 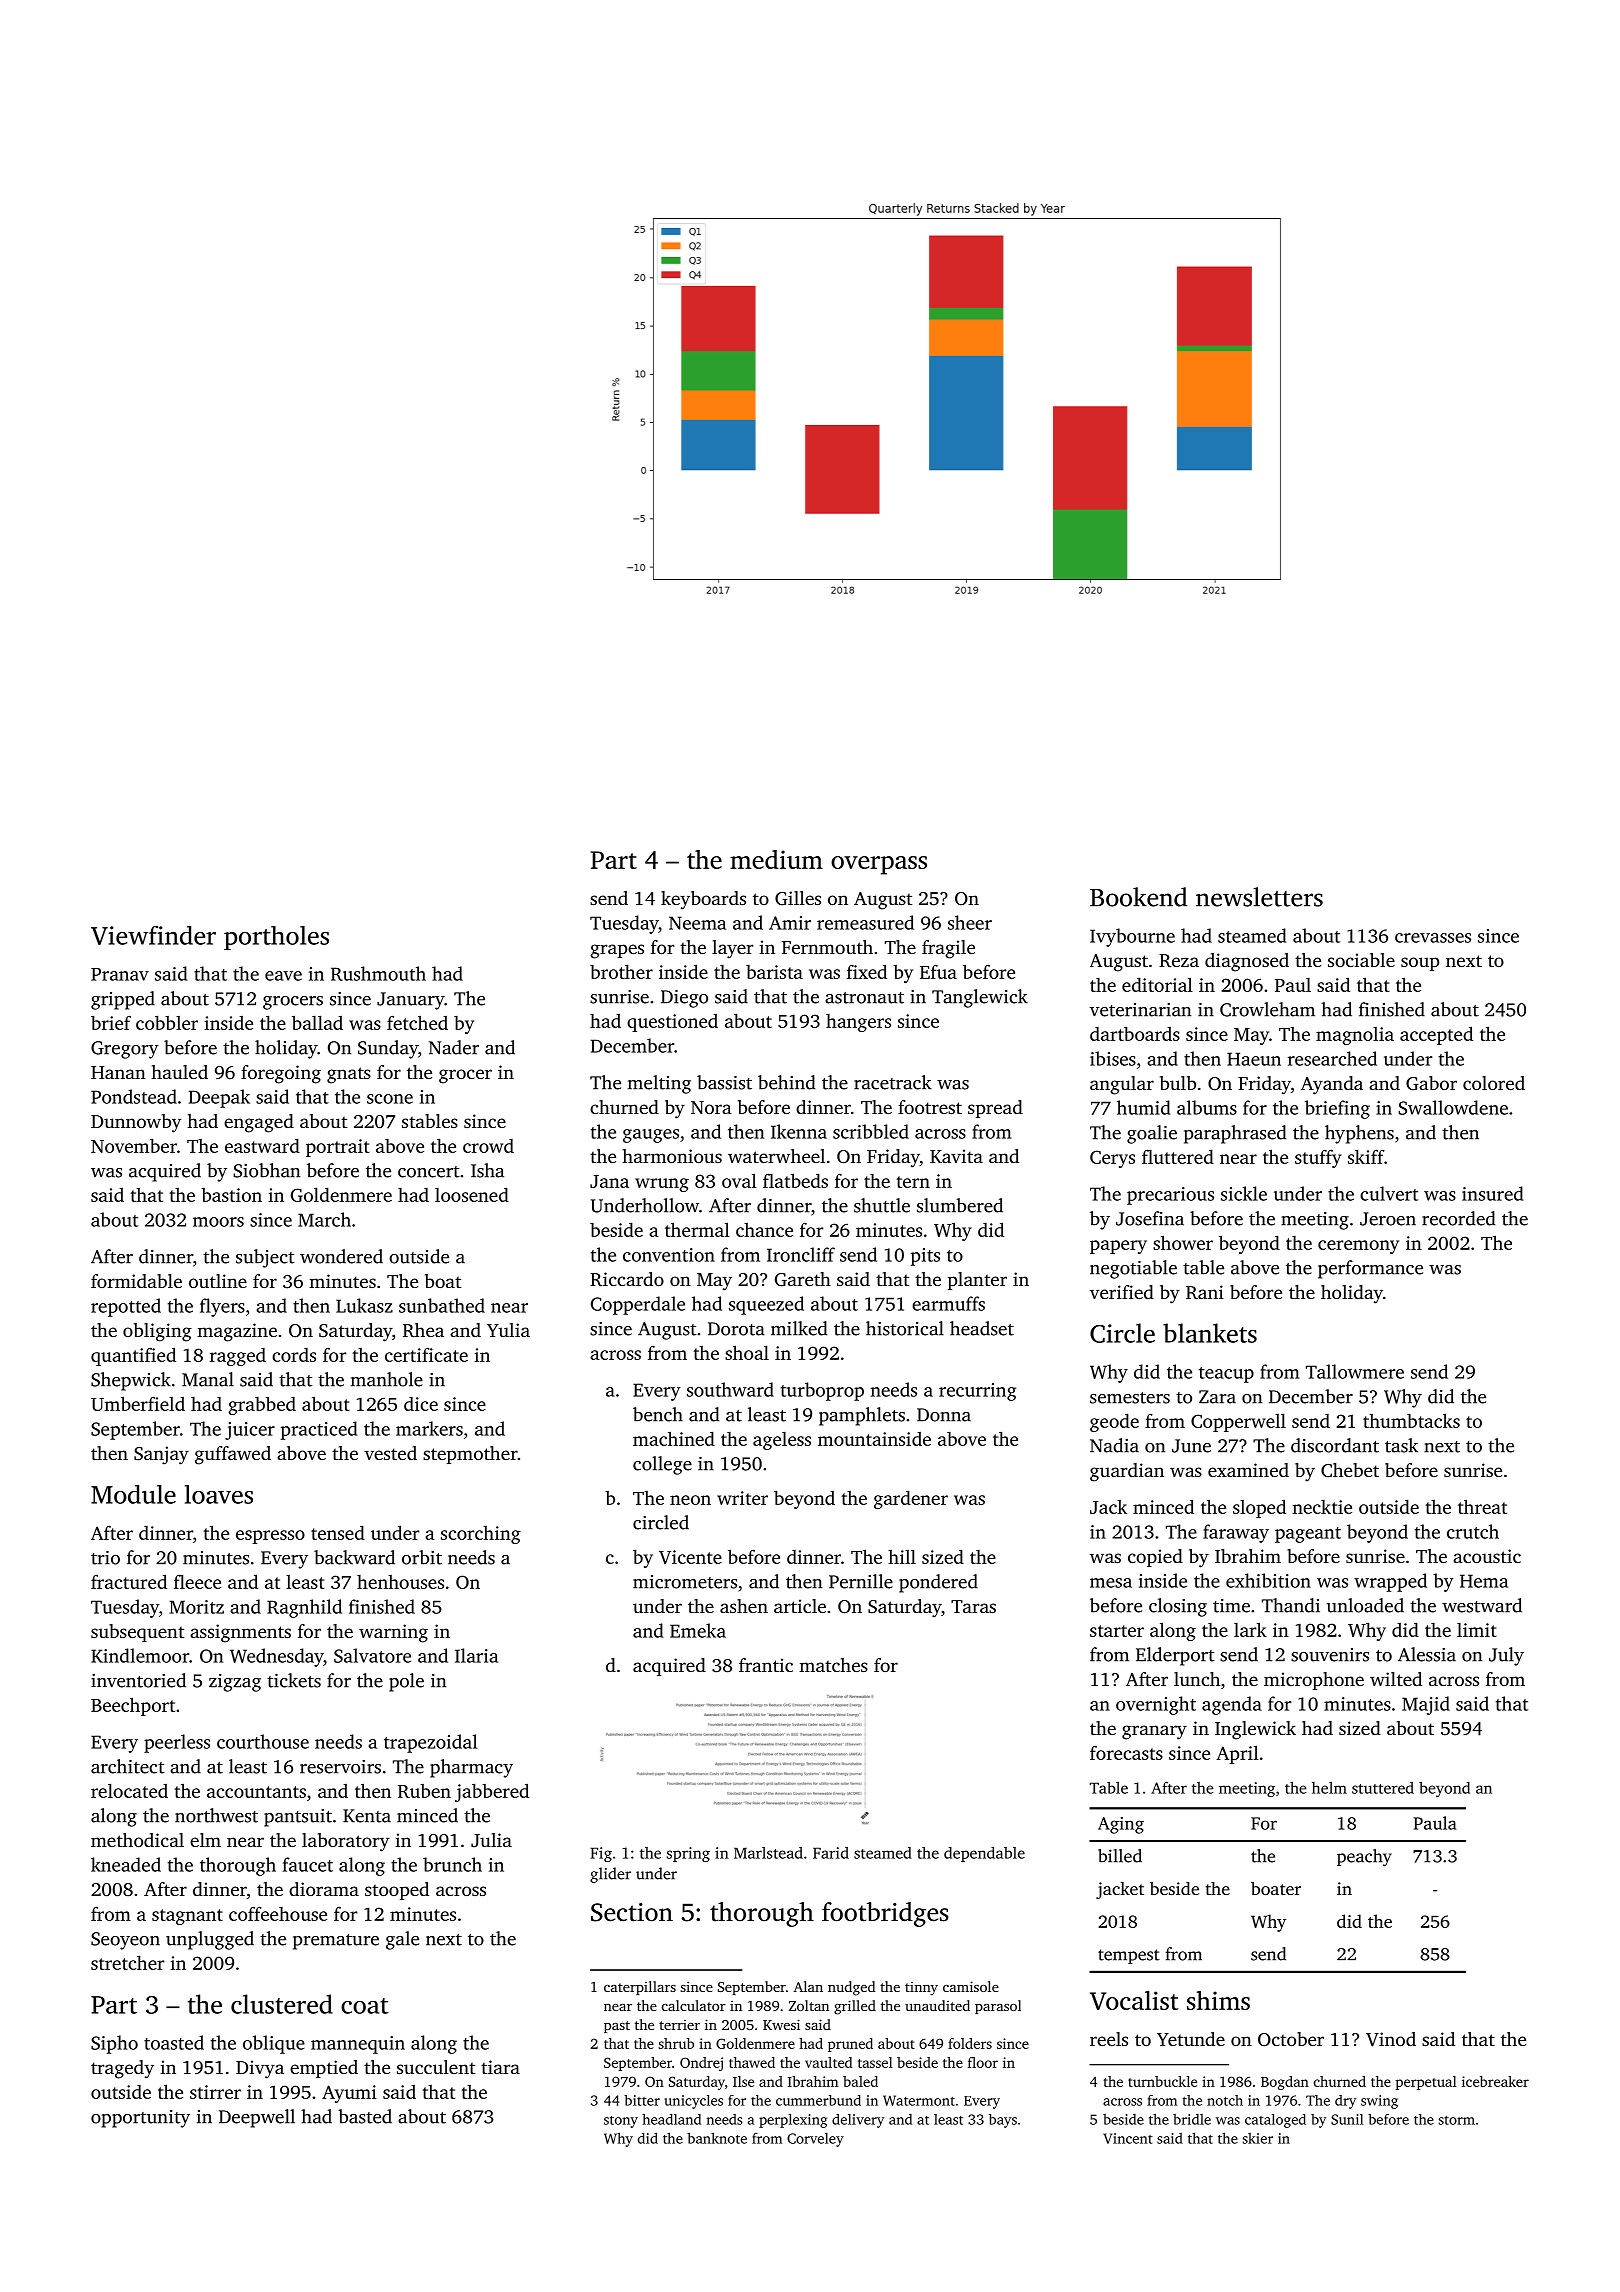 I want to click on shims, so click(x=1218, y=2000).
